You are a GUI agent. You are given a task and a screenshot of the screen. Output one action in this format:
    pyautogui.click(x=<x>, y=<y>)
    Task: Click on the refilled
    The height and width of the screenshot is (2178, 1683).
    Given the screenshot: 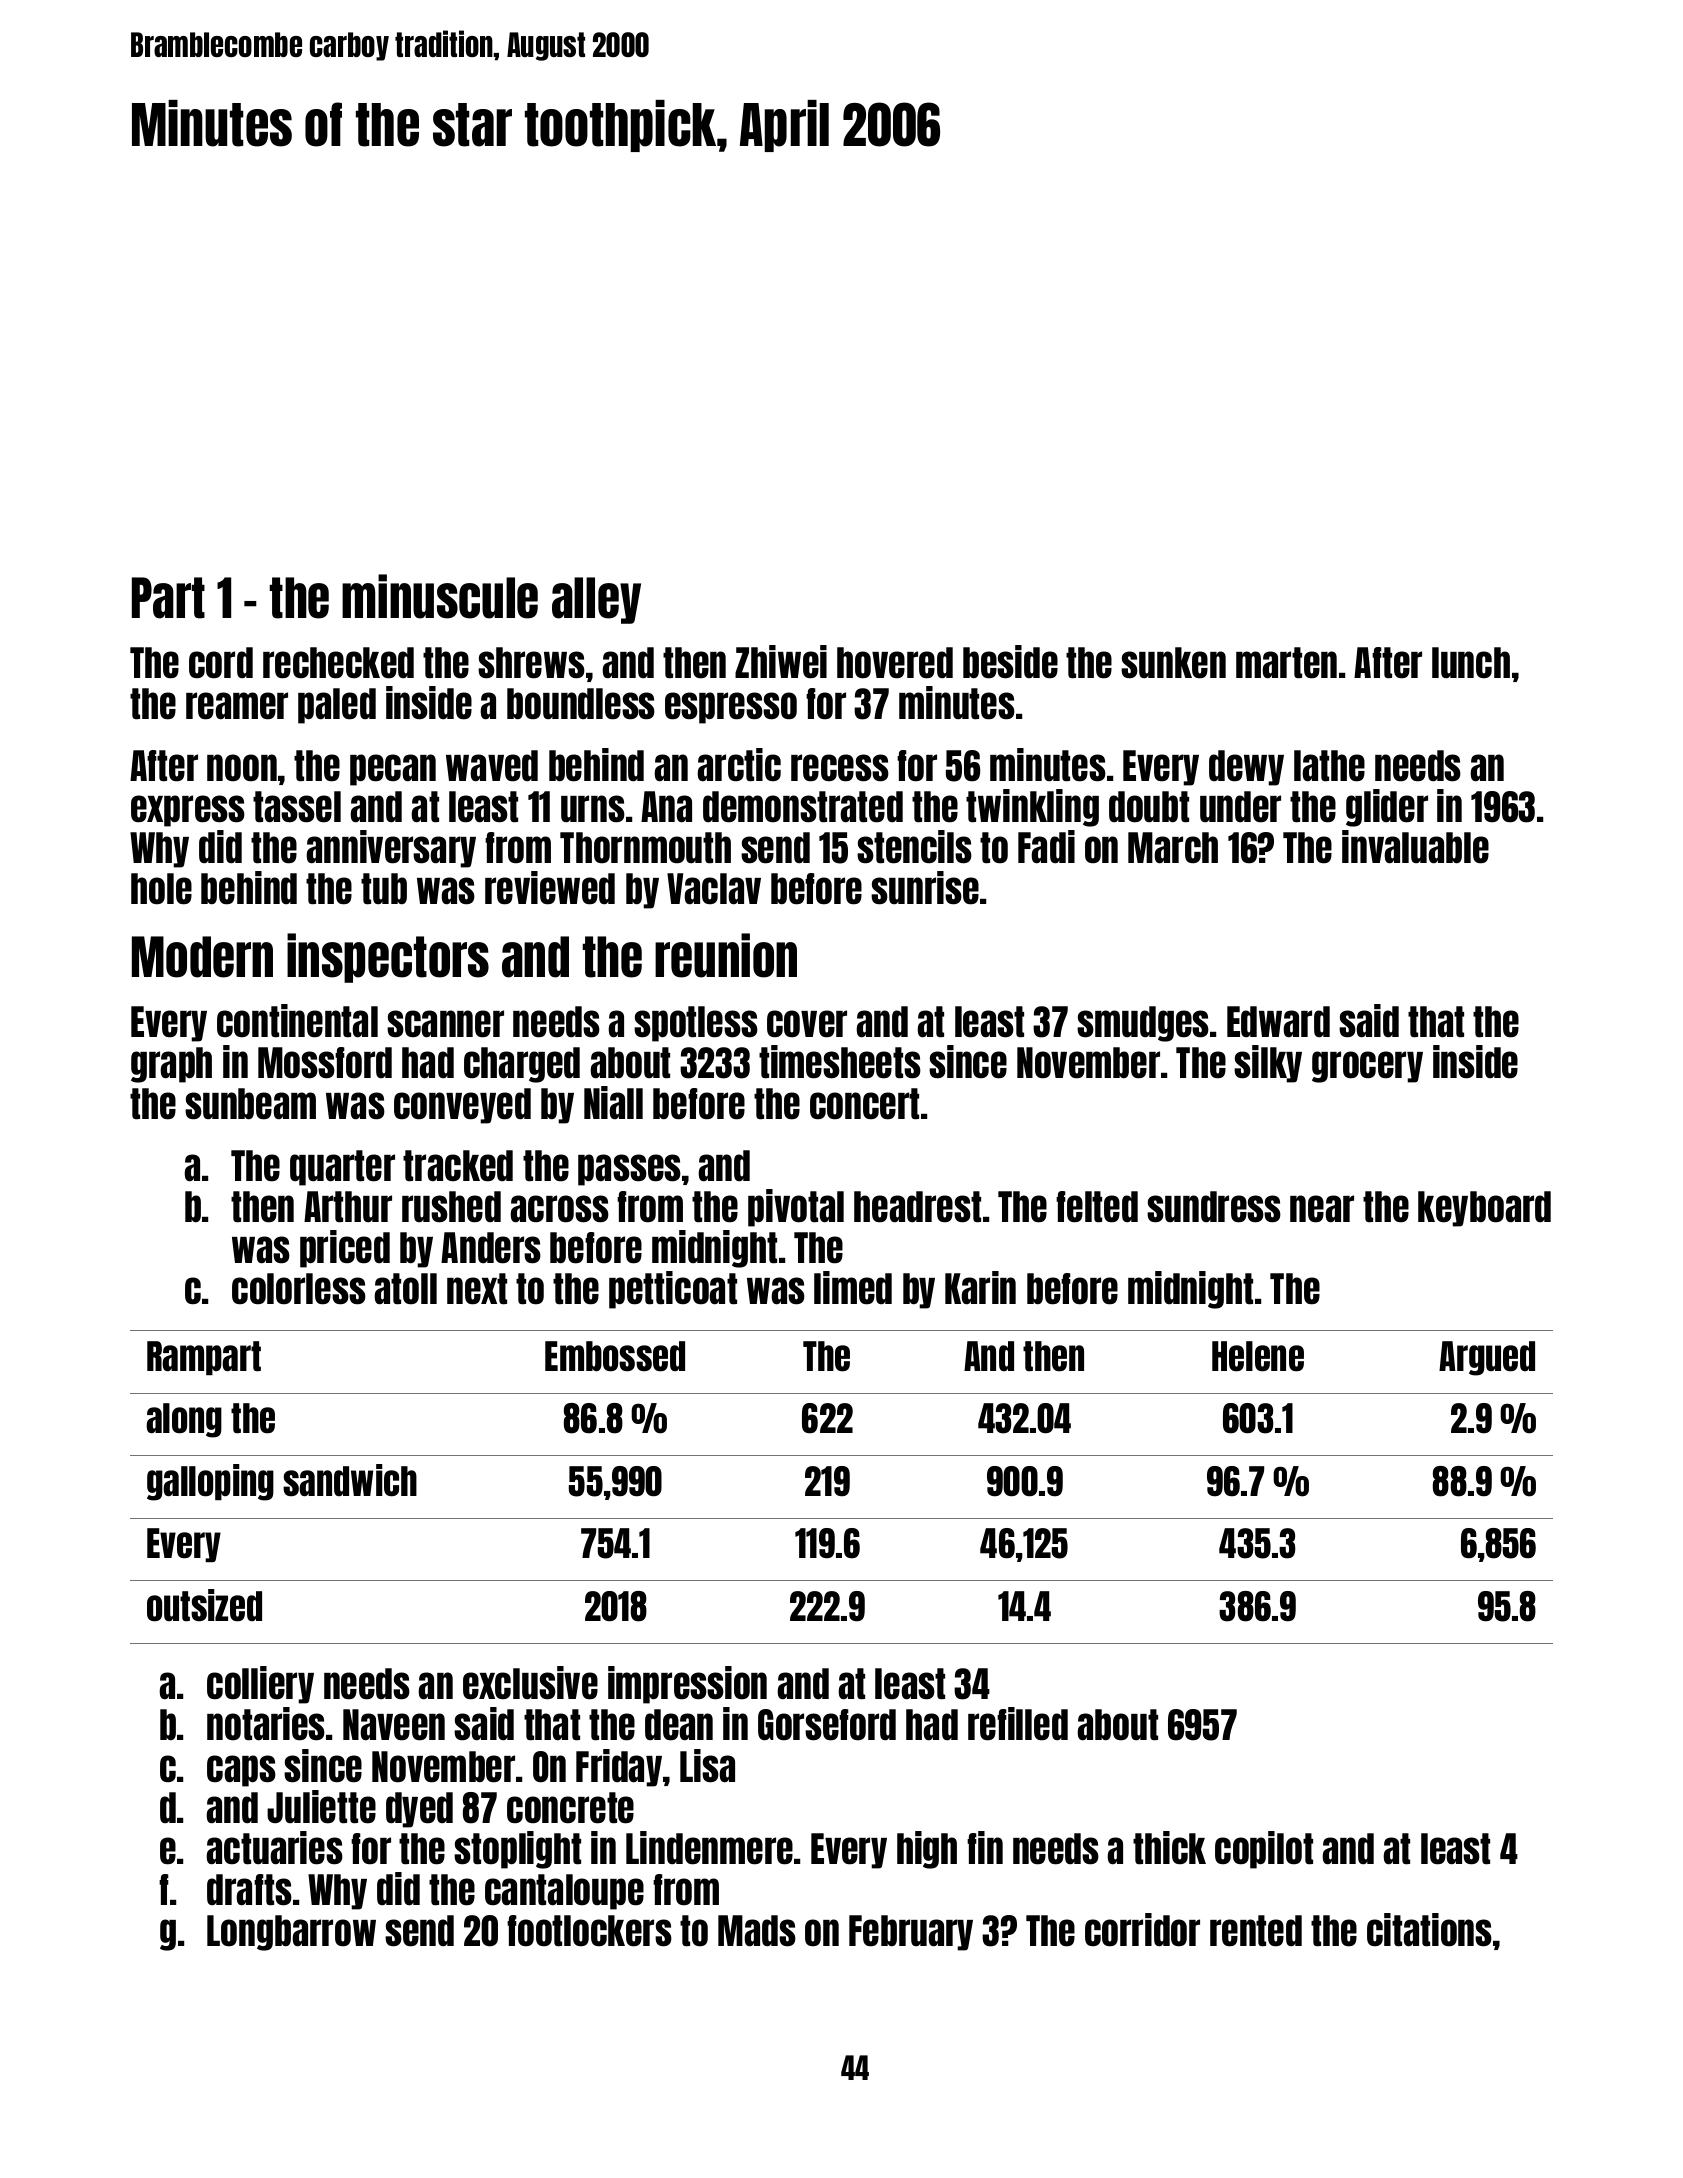 What is the action you would take?
    pyautogui.click(x=1018, y=1724)
